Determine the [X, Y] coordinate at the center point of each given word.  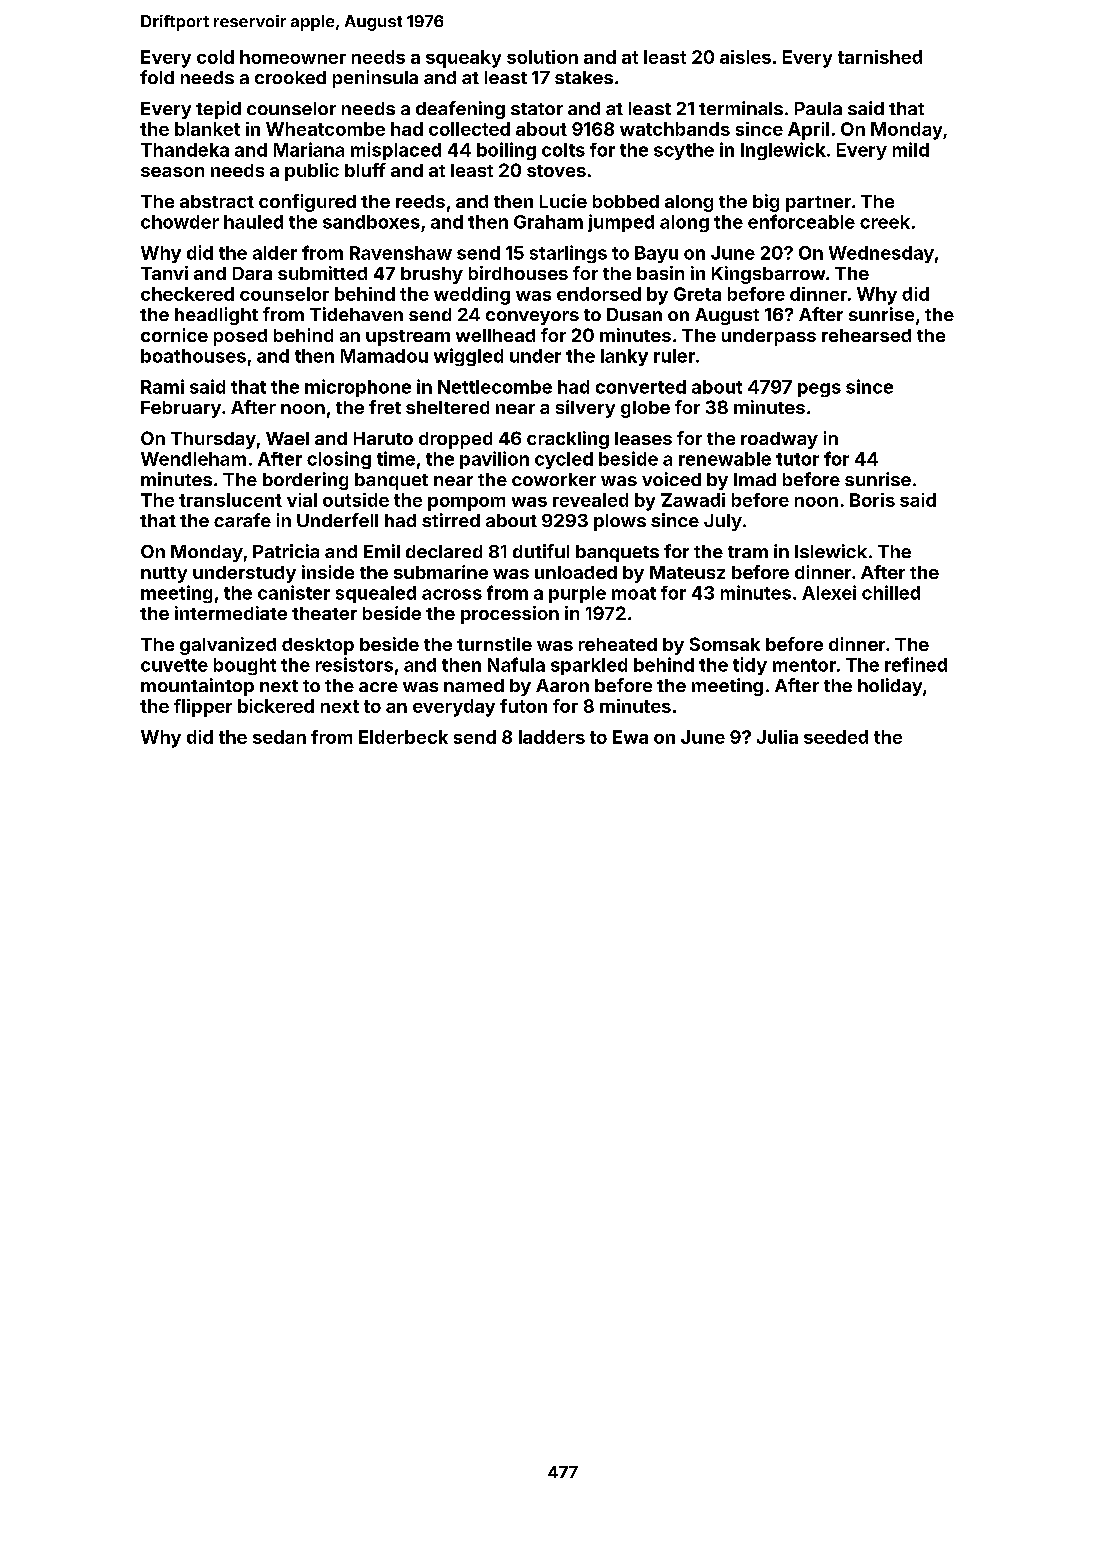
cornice [174, 335]
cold [215, 57]
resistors [354, 664]
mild [911, 149]
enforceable [801, 221]
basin [660, 273]
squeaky [463, 59]
